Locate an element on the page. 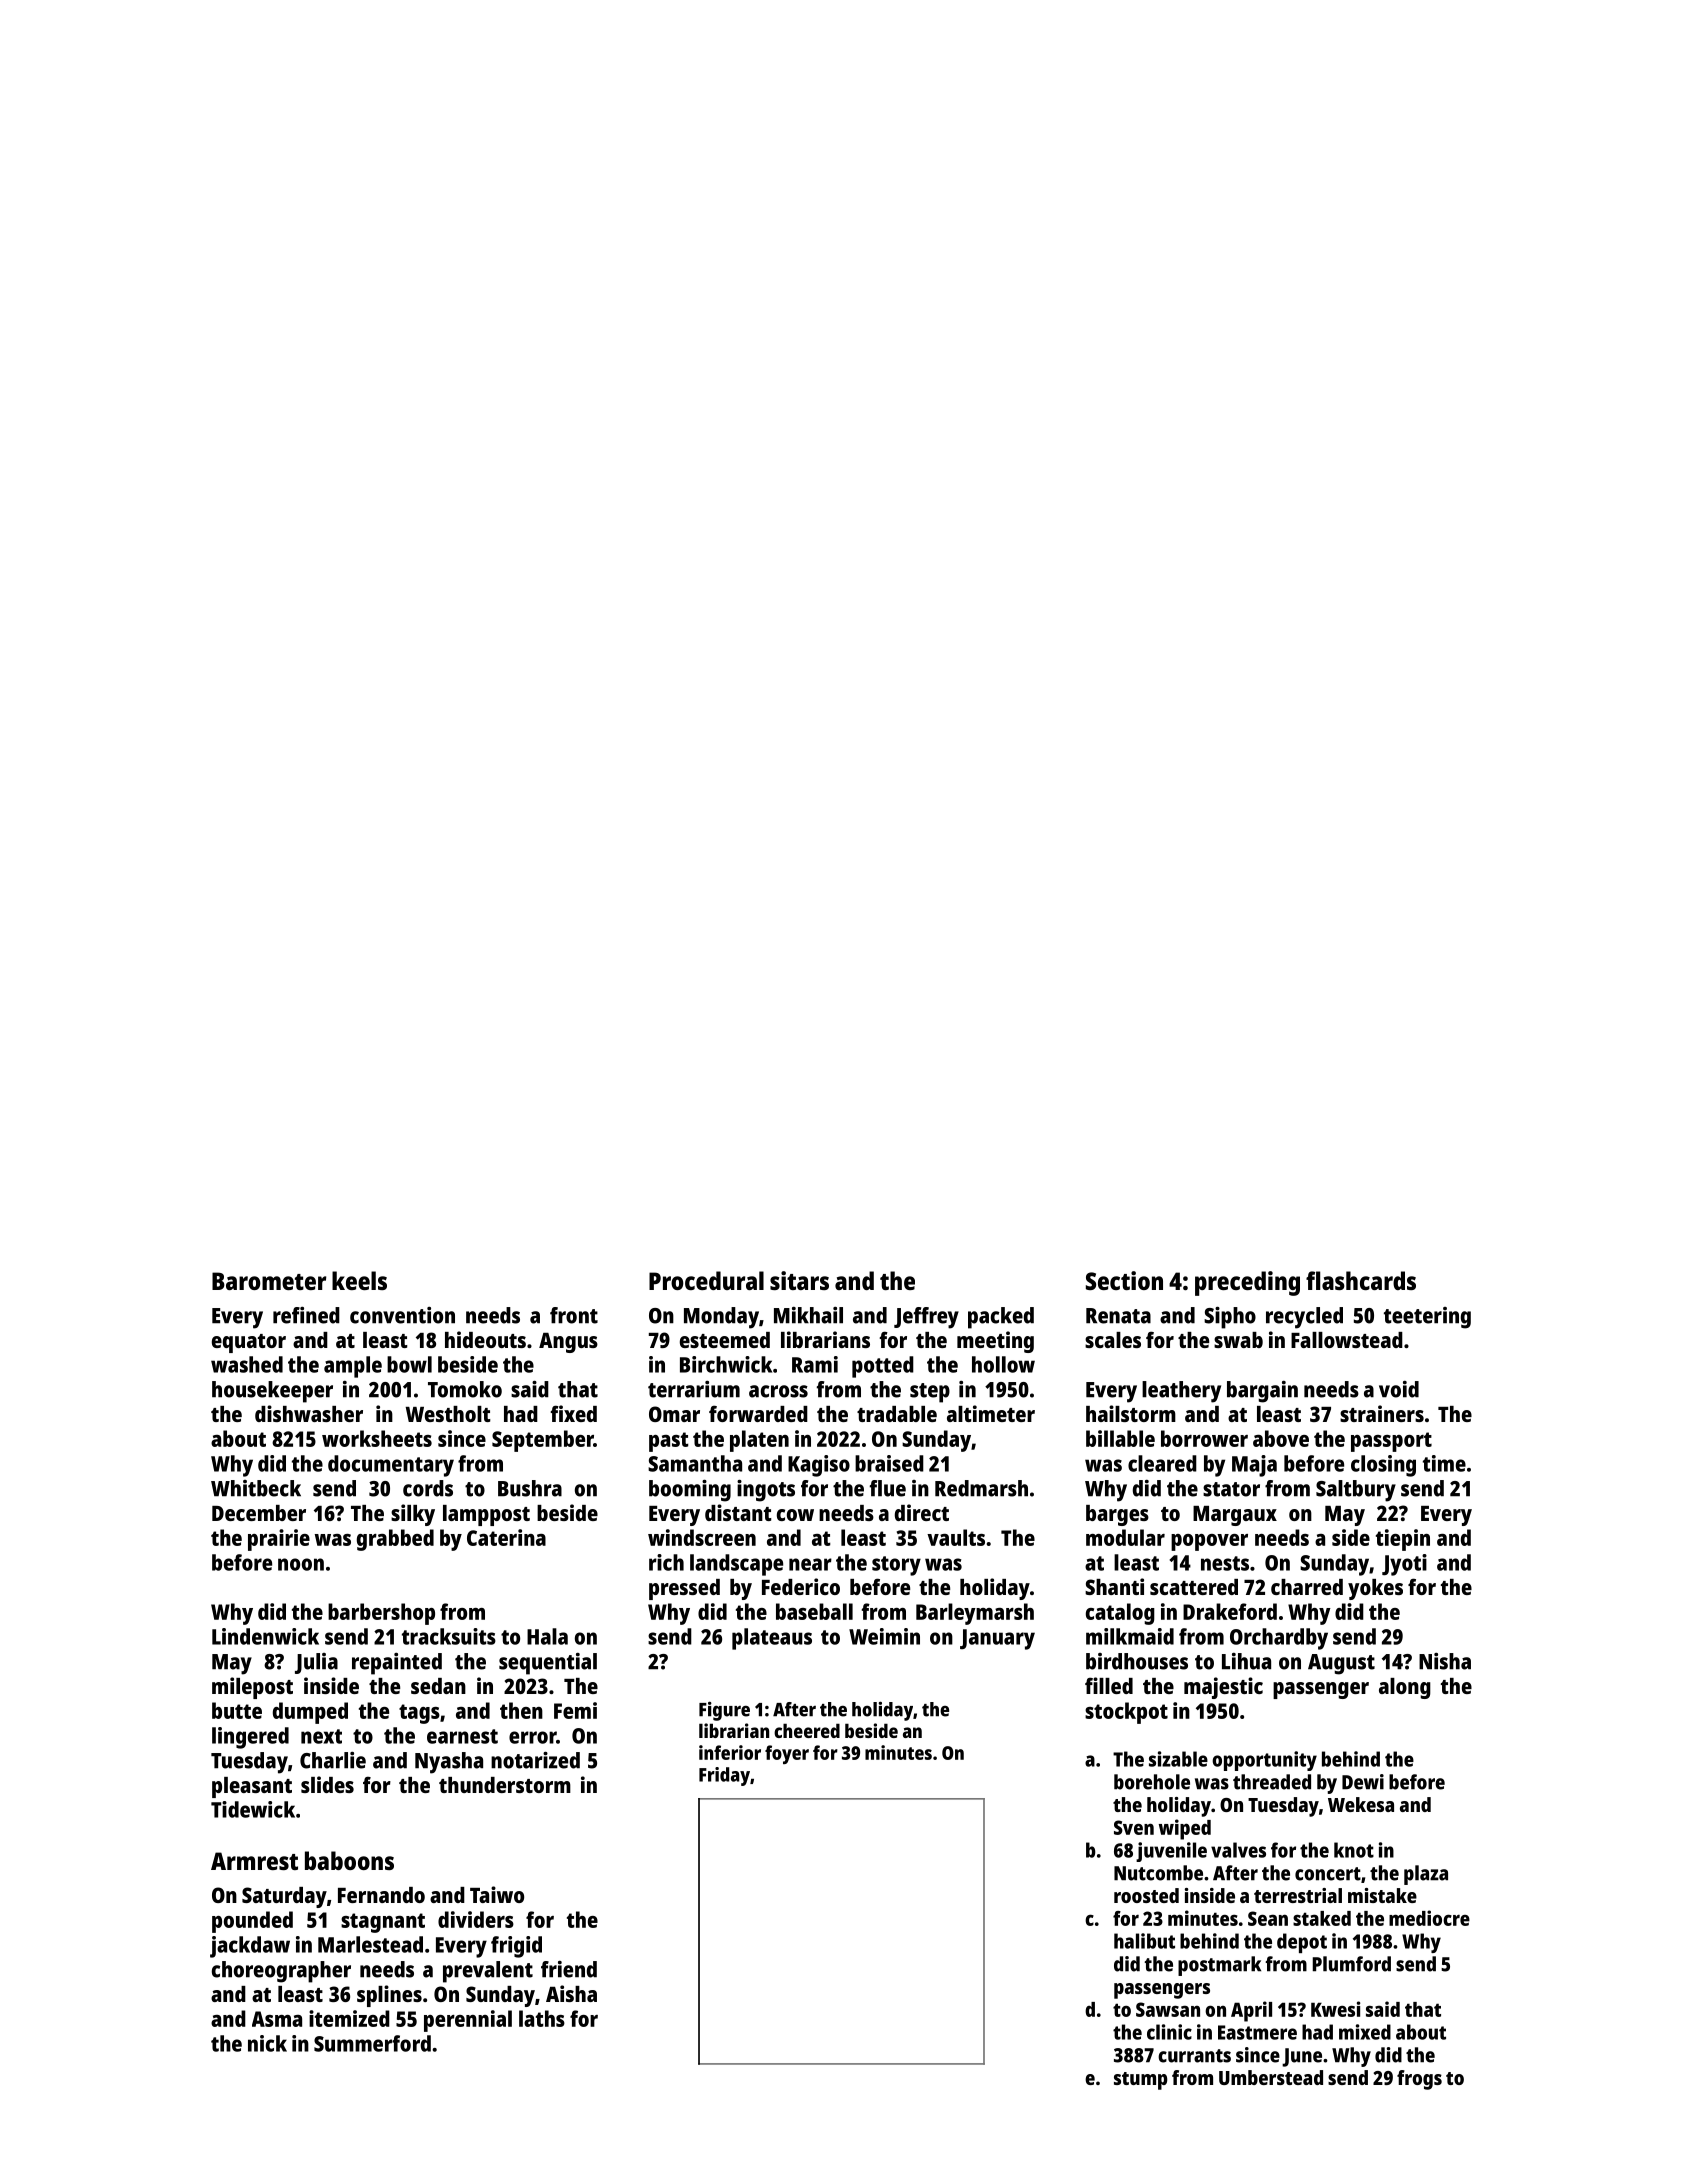 The width and height of the image is (1683, 2178). Friday is located at coordinates (724, 1776).
